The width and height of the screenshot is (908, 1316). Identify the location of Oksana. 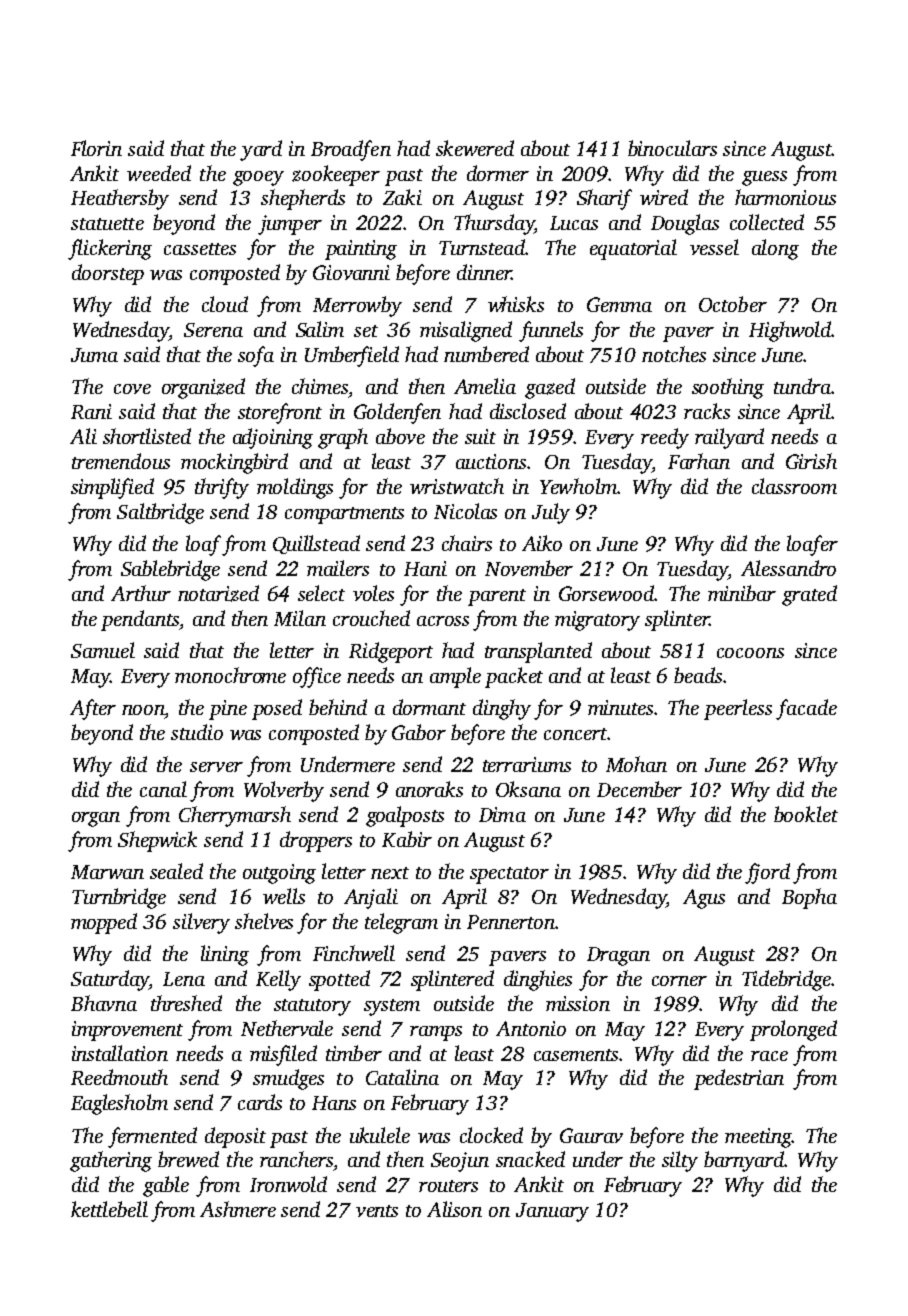
(528, 789).
